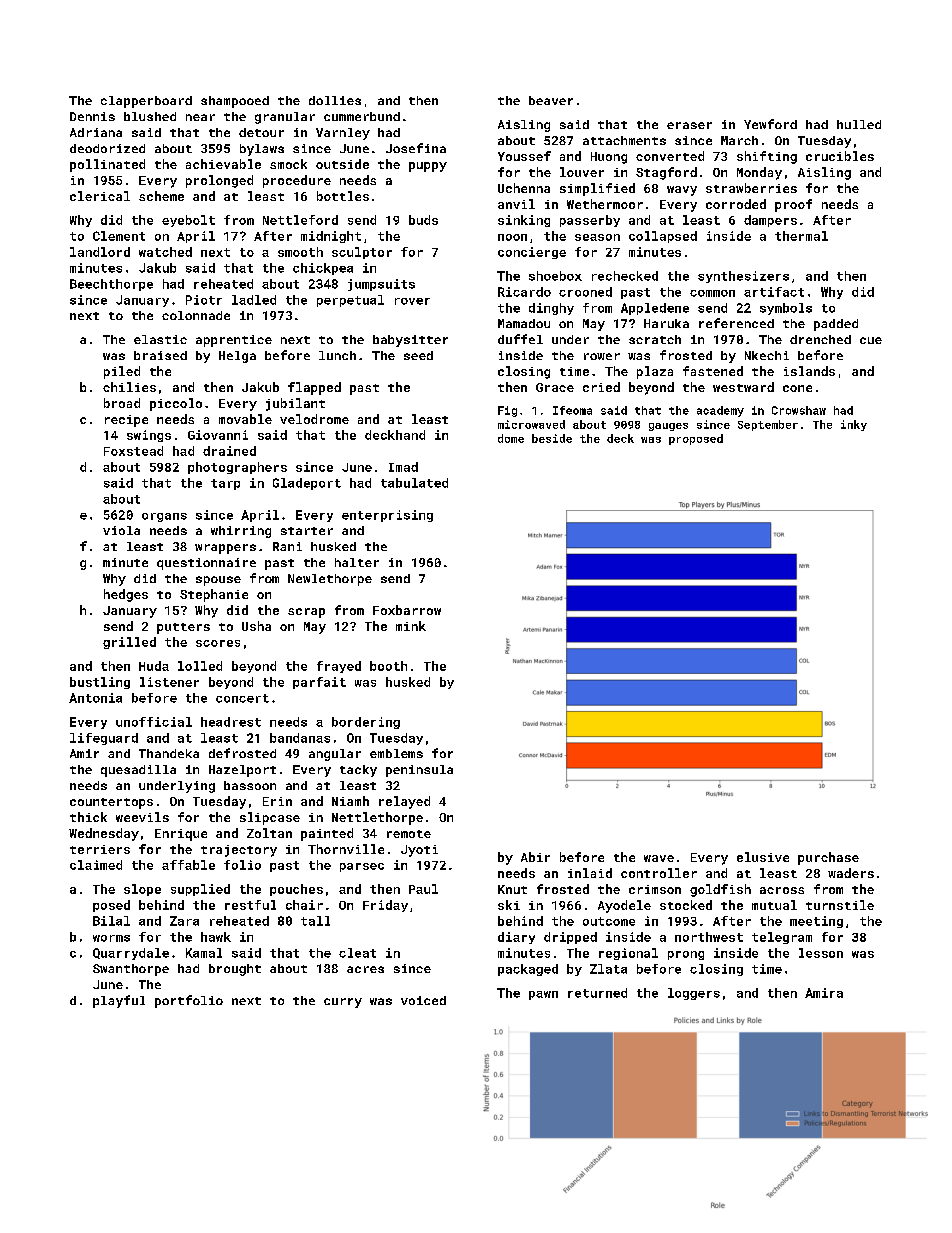 The height and width of the document is (1233, 952). Describe the element at coordinates (801, 236) in the document. I see `thermal` at that location.
